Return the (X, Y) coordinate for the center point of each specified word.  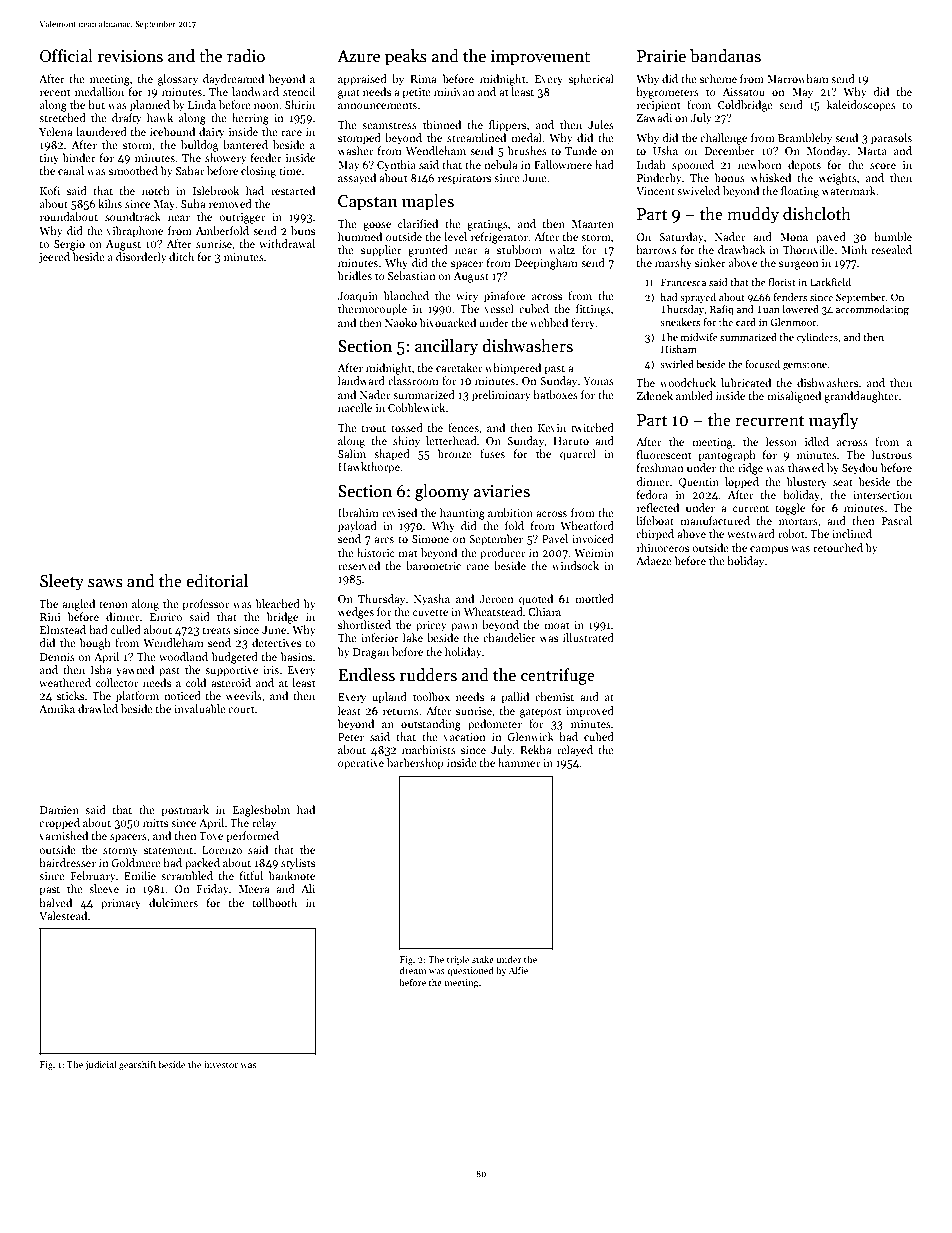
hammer (519, 762)
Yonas (598, 381)
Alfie (518, 970)
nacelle (355, 407)
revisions (130, 56)
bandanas (725, 56)
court (241, 709)
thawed (806, 467)
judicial (100, 1065)
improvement (540, 58)
